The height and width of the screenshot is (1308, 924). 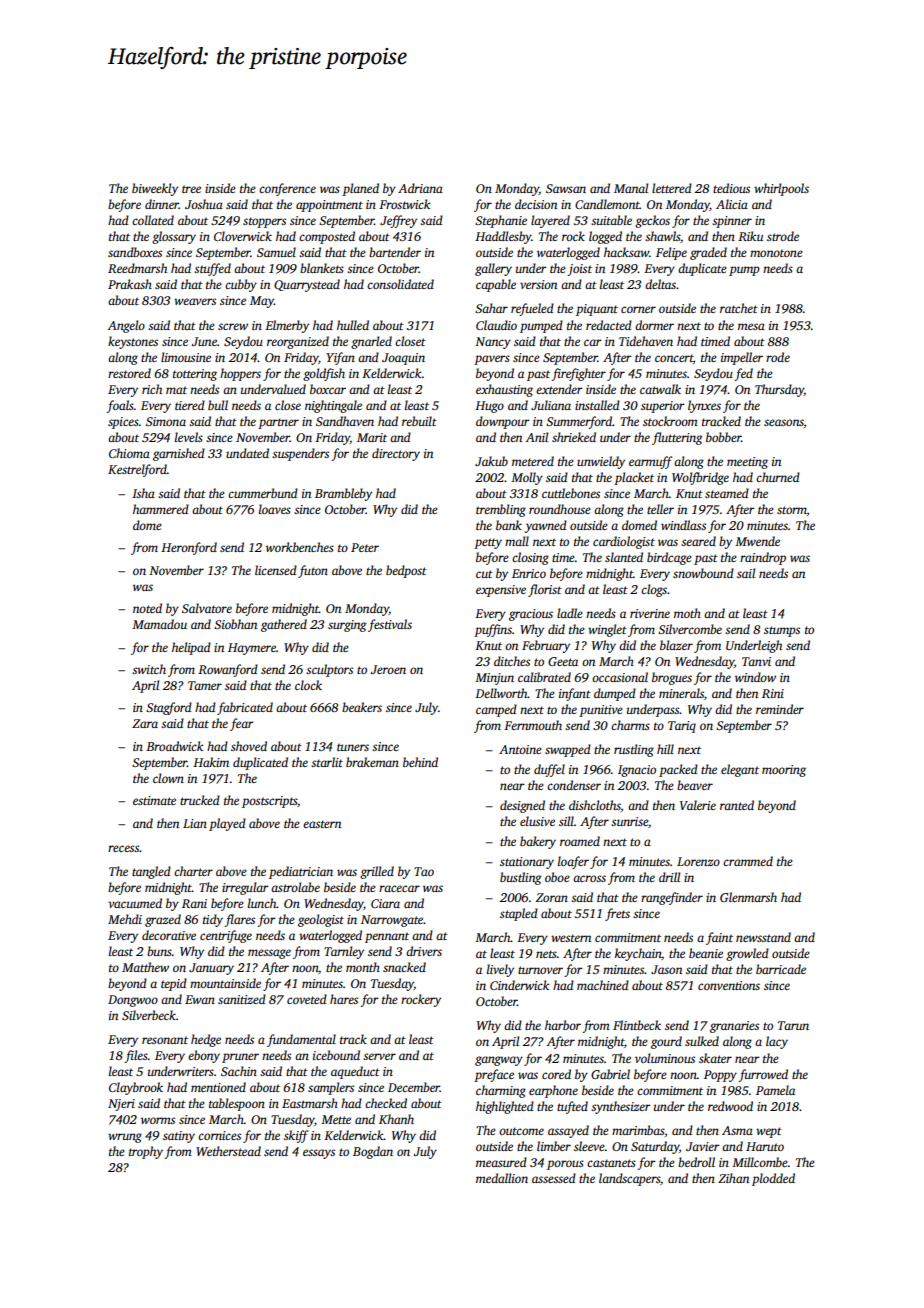 What do you see at coordinates (360, 189) in the screenshot?
I see `planed` at bounding box center [360, 189].
